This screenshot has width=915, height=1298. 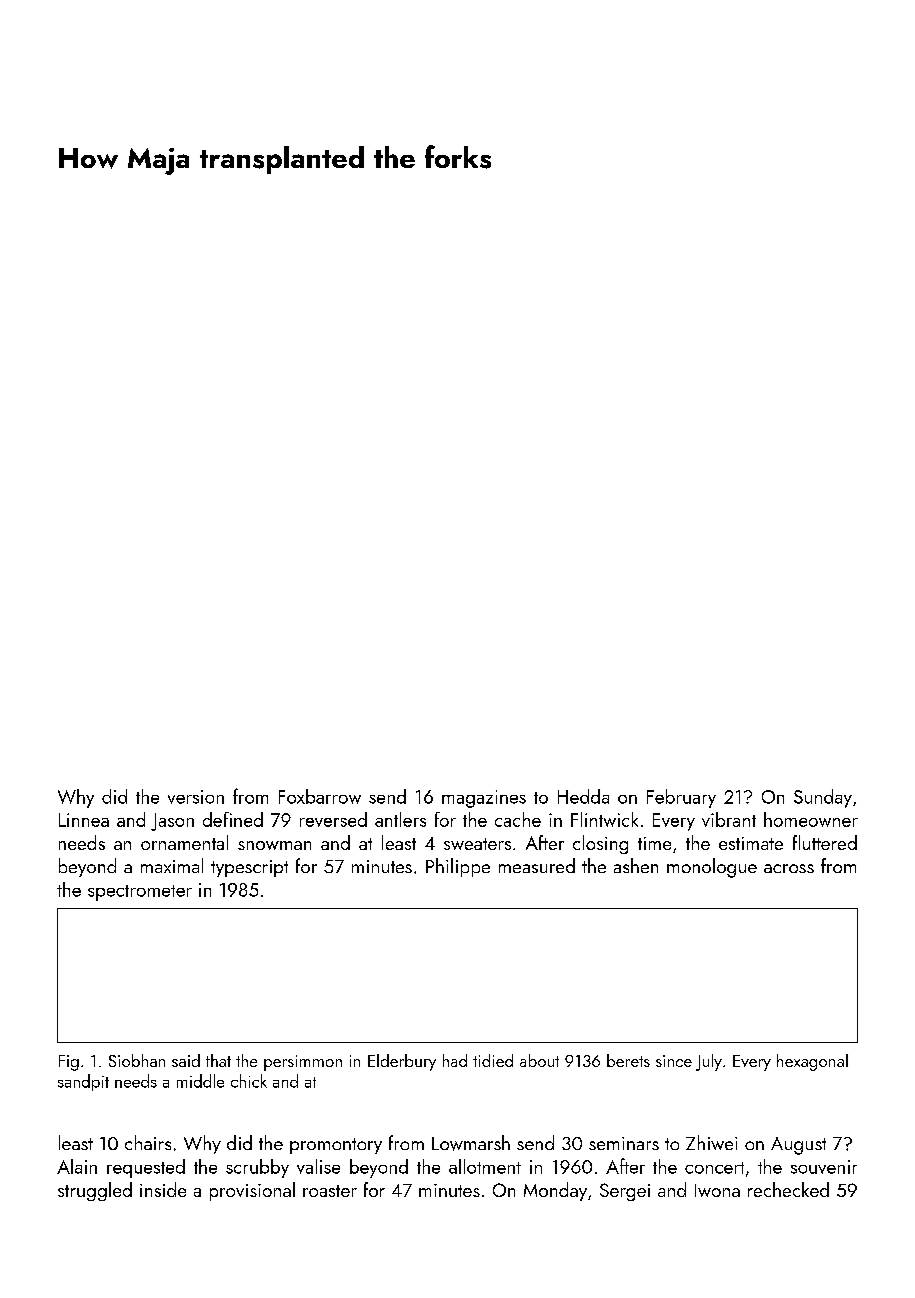 What do you see at coordinates (537, 865) in the screenshot?
I see `measured` at bounding box center [537, 865].
